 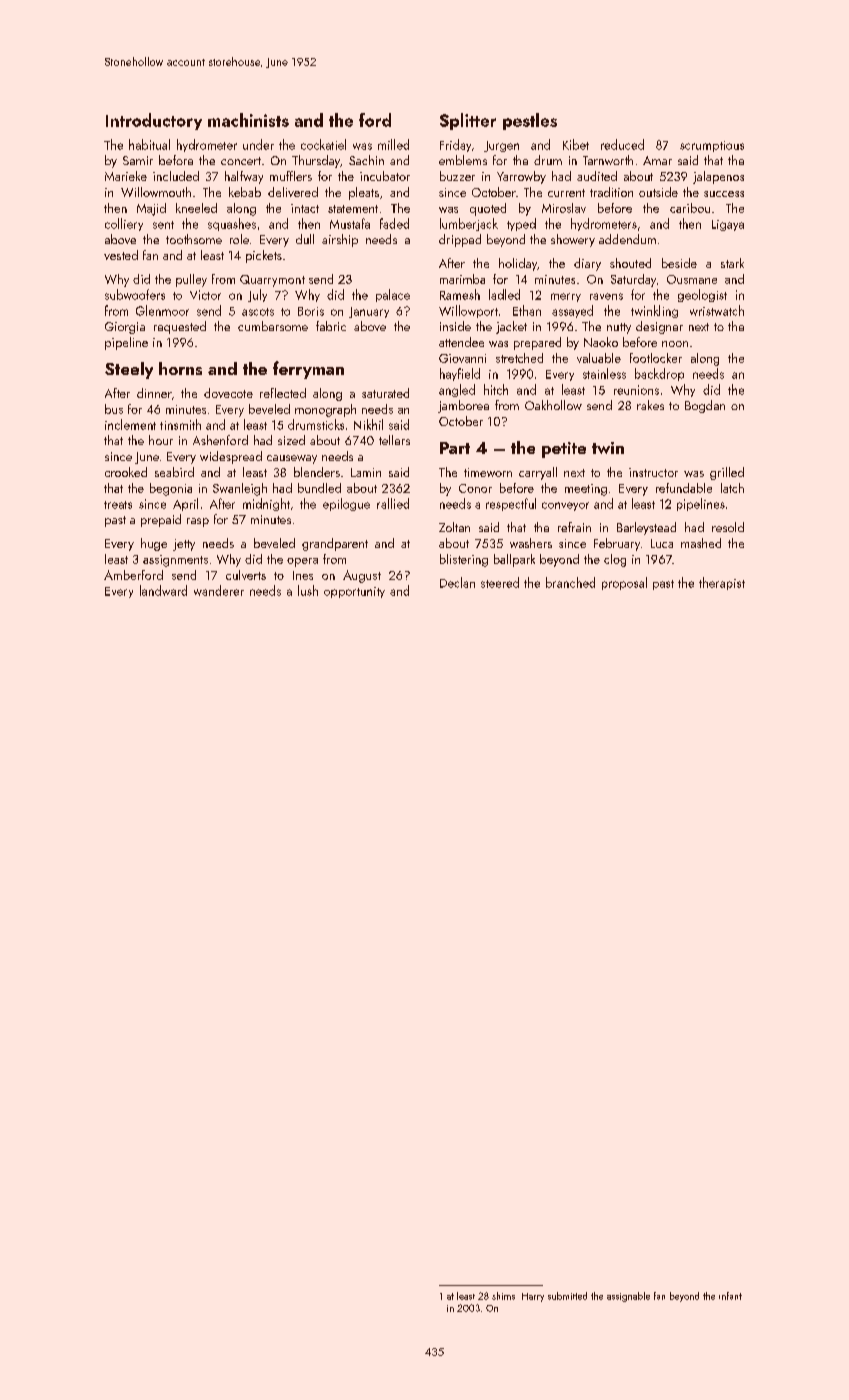 I want to click on pickets, so click(x=264, y=256).
